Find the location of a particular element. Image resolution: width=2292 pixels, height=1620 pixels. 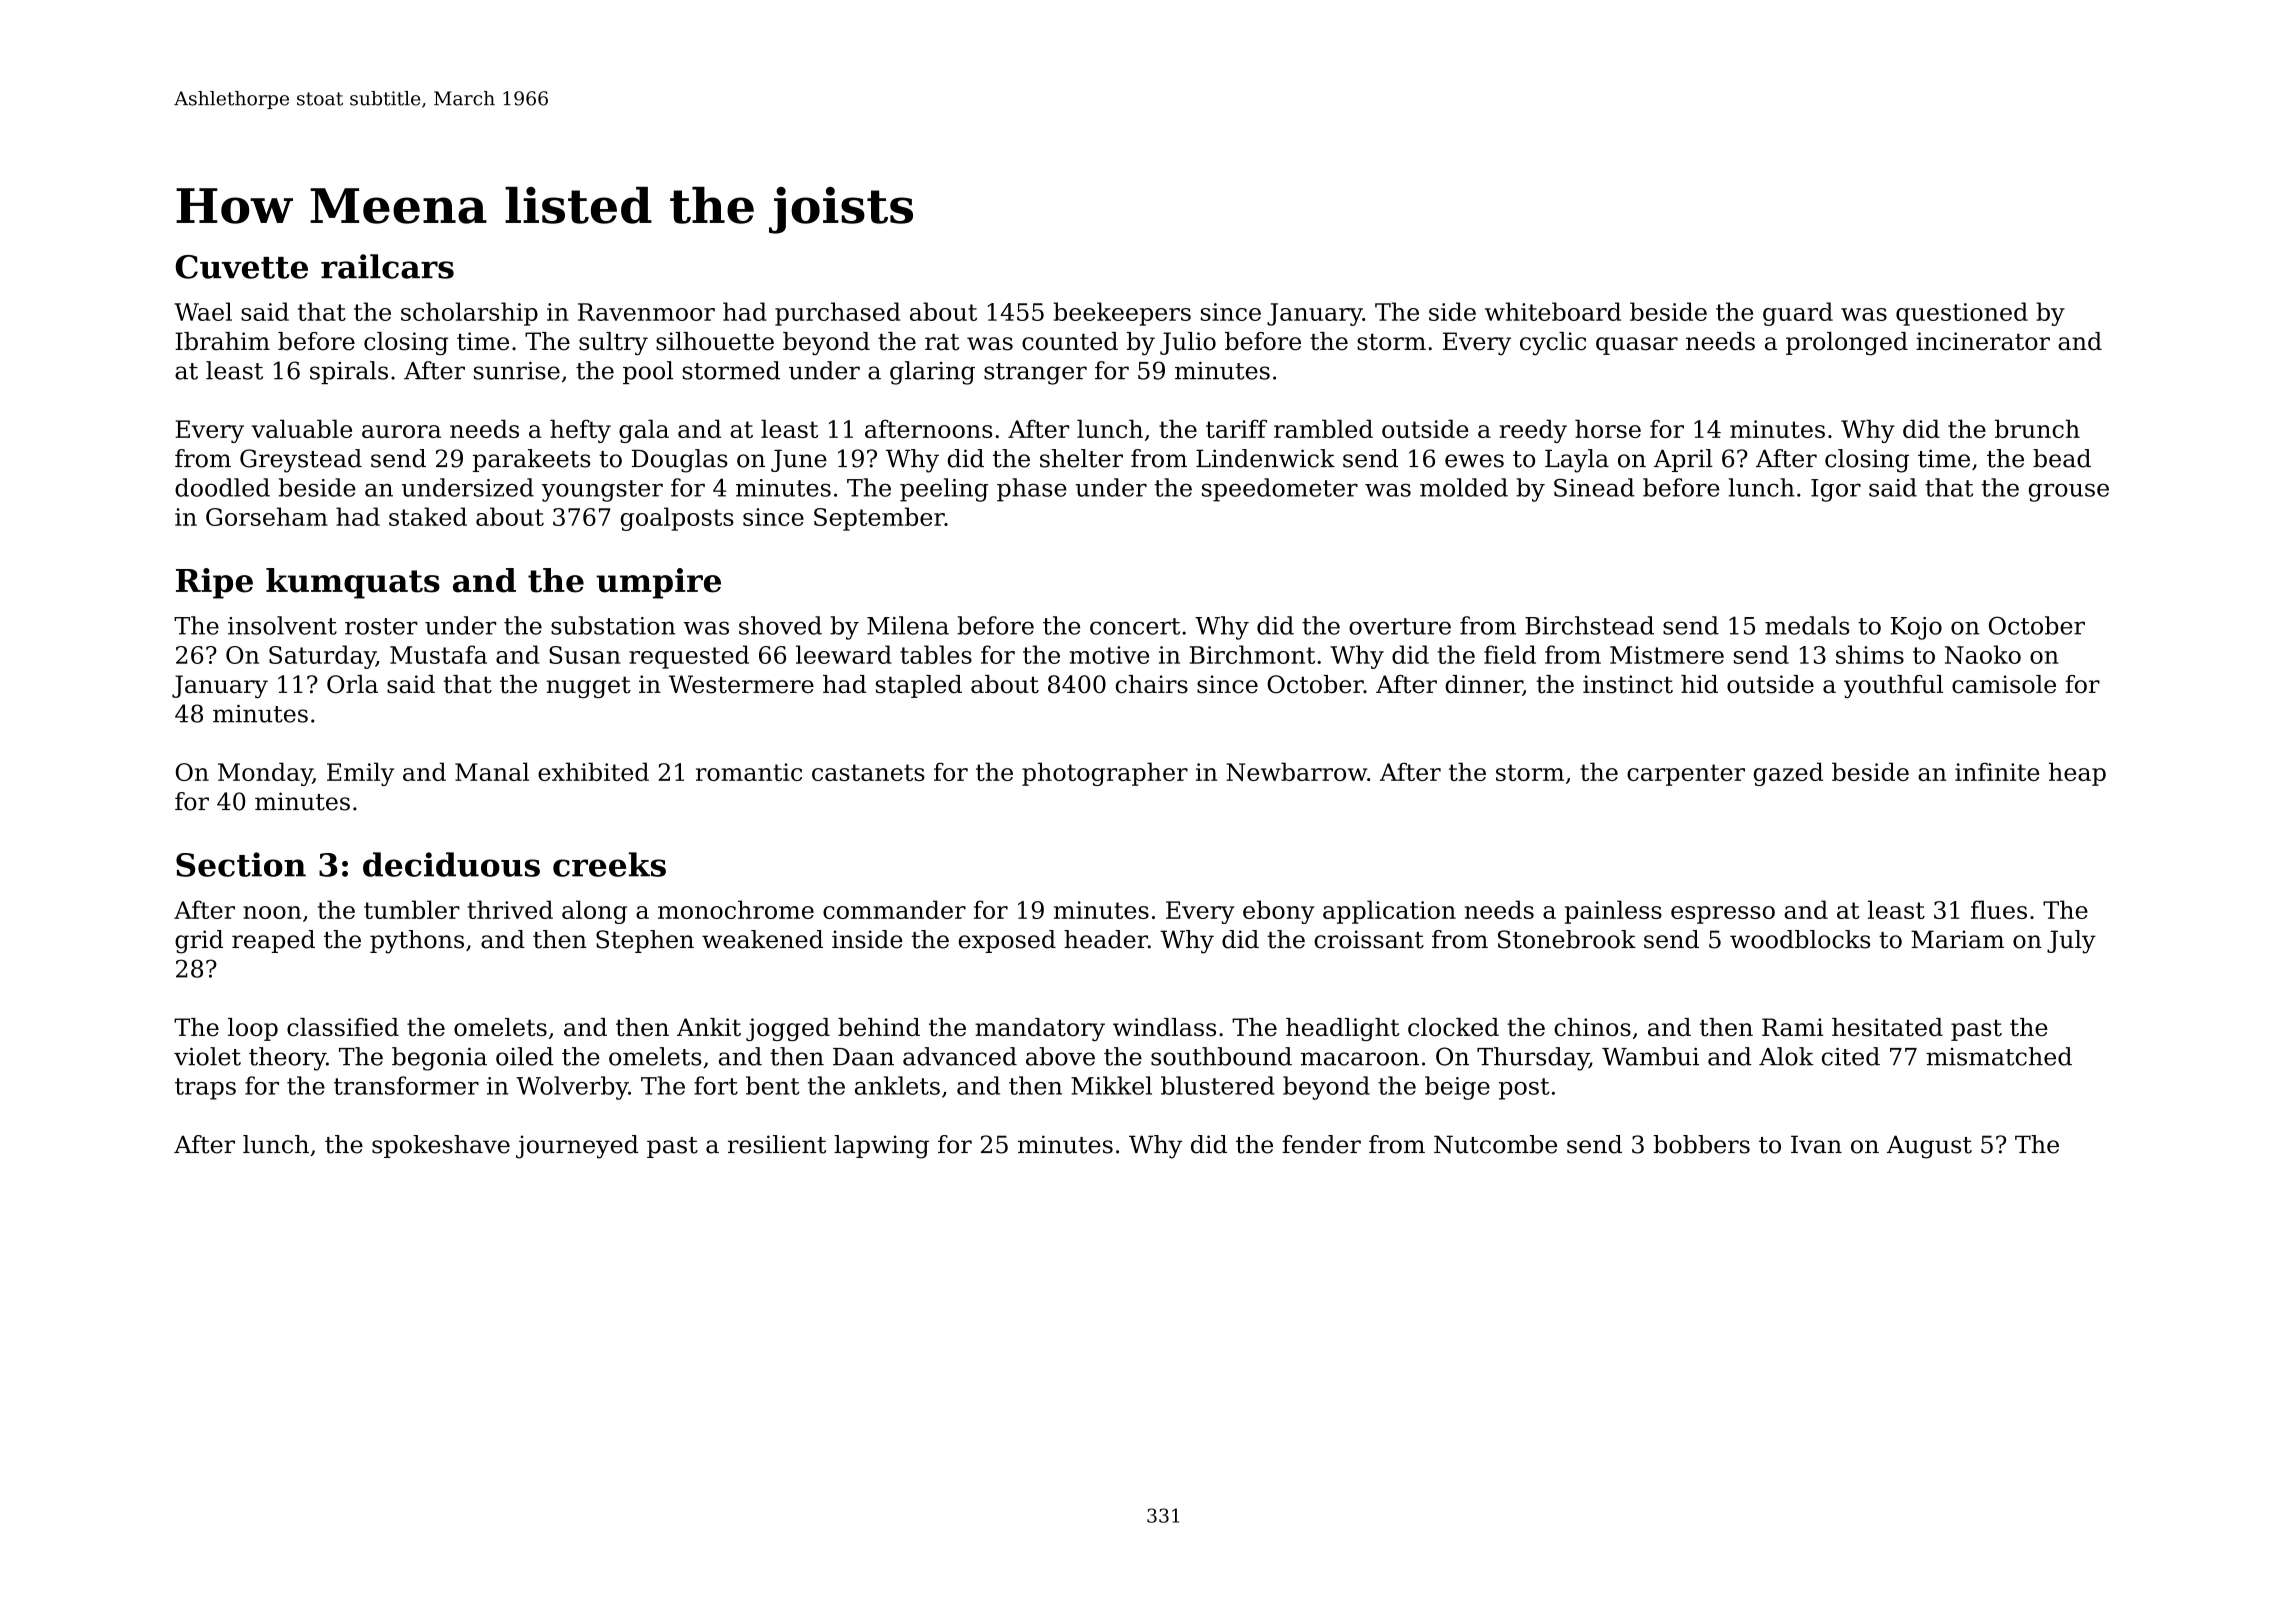

Greystead is located at coordinates (301, 461).
